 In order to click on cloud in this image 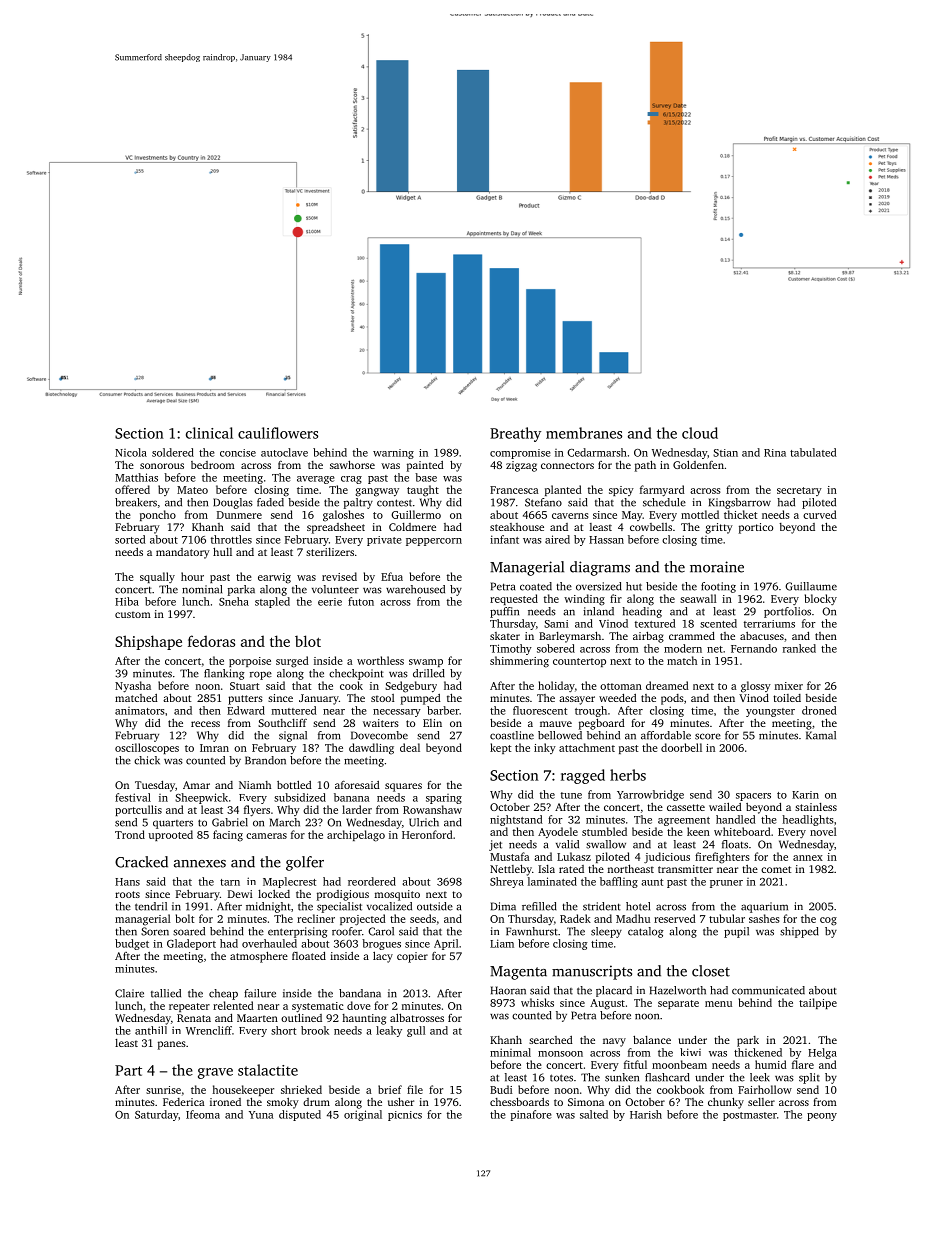, I will do `click(700, 433)`.
